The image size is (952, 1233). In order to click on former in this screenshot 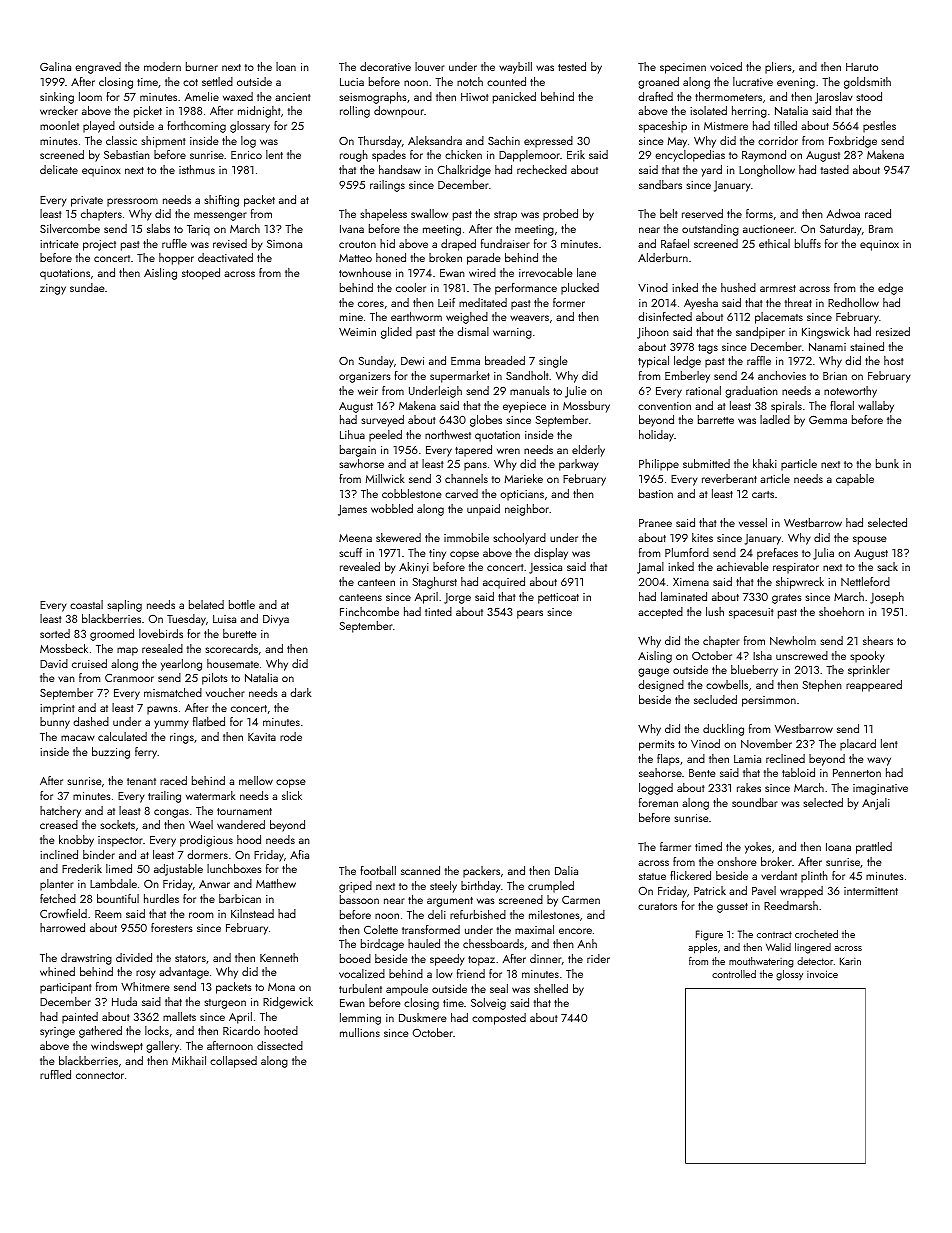, I will do `click(569, 302)`.
